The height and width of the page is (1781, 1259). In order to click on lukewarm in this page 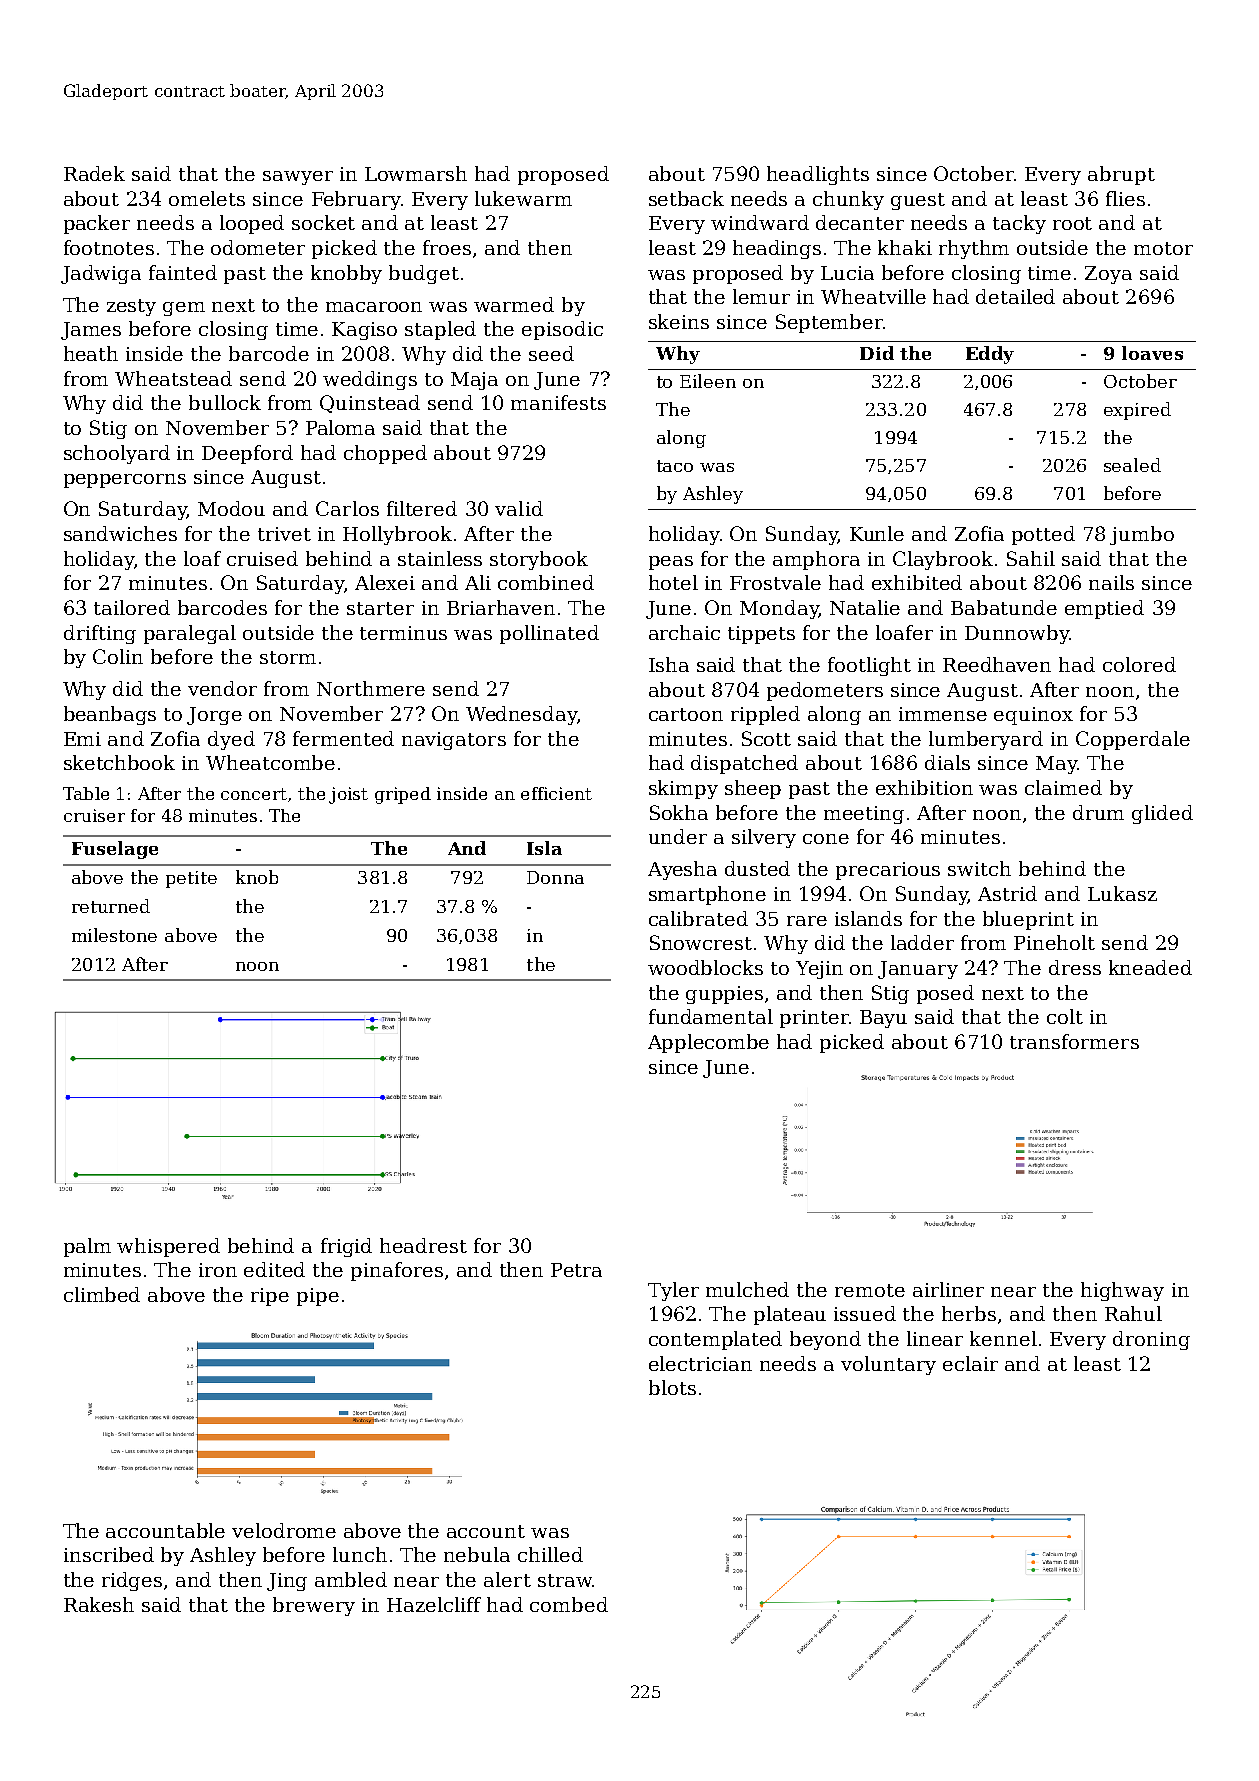, I will do `click(523, 198)`.
